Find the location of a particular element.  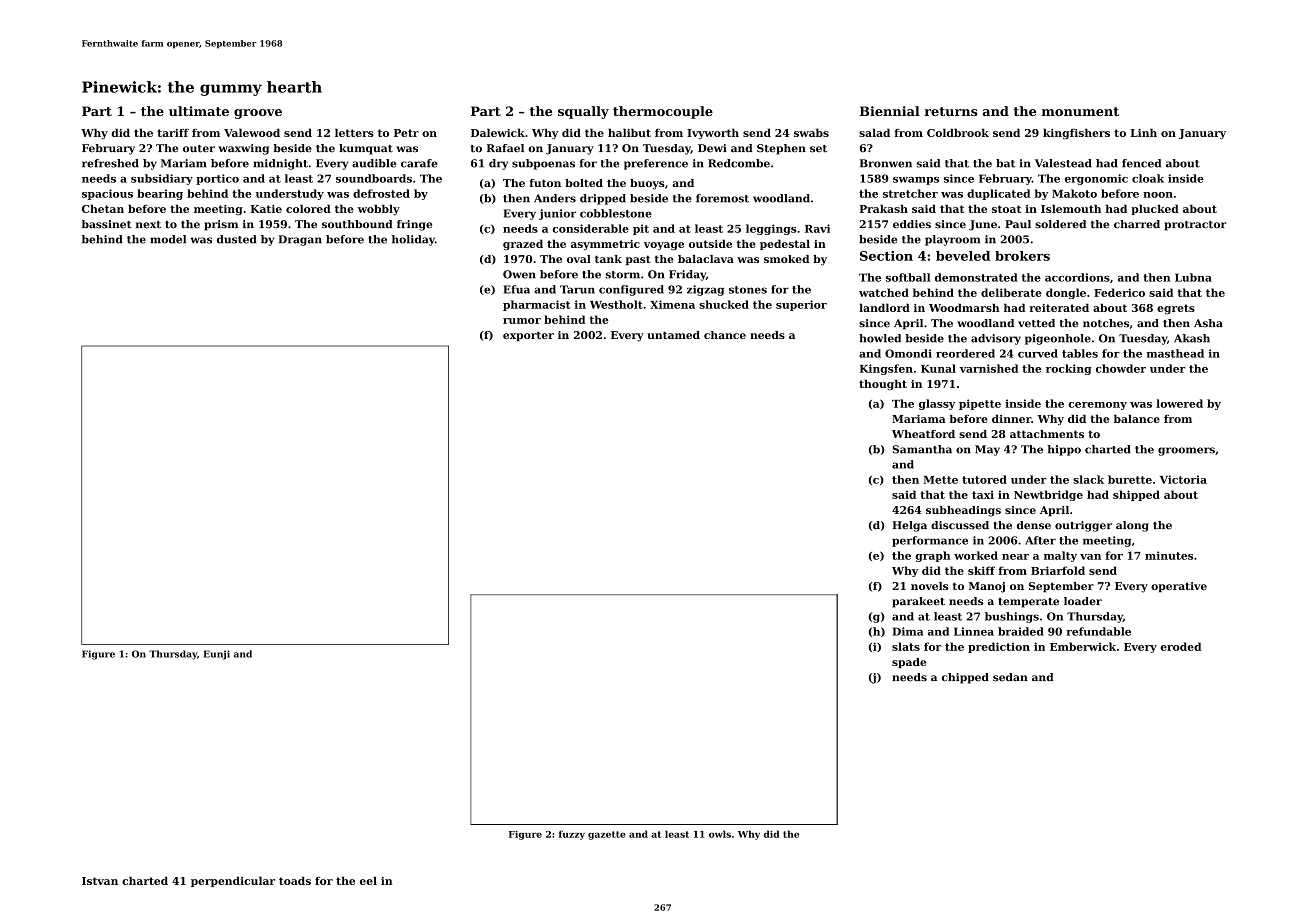

exporter is located at coordinates (528, 336).
